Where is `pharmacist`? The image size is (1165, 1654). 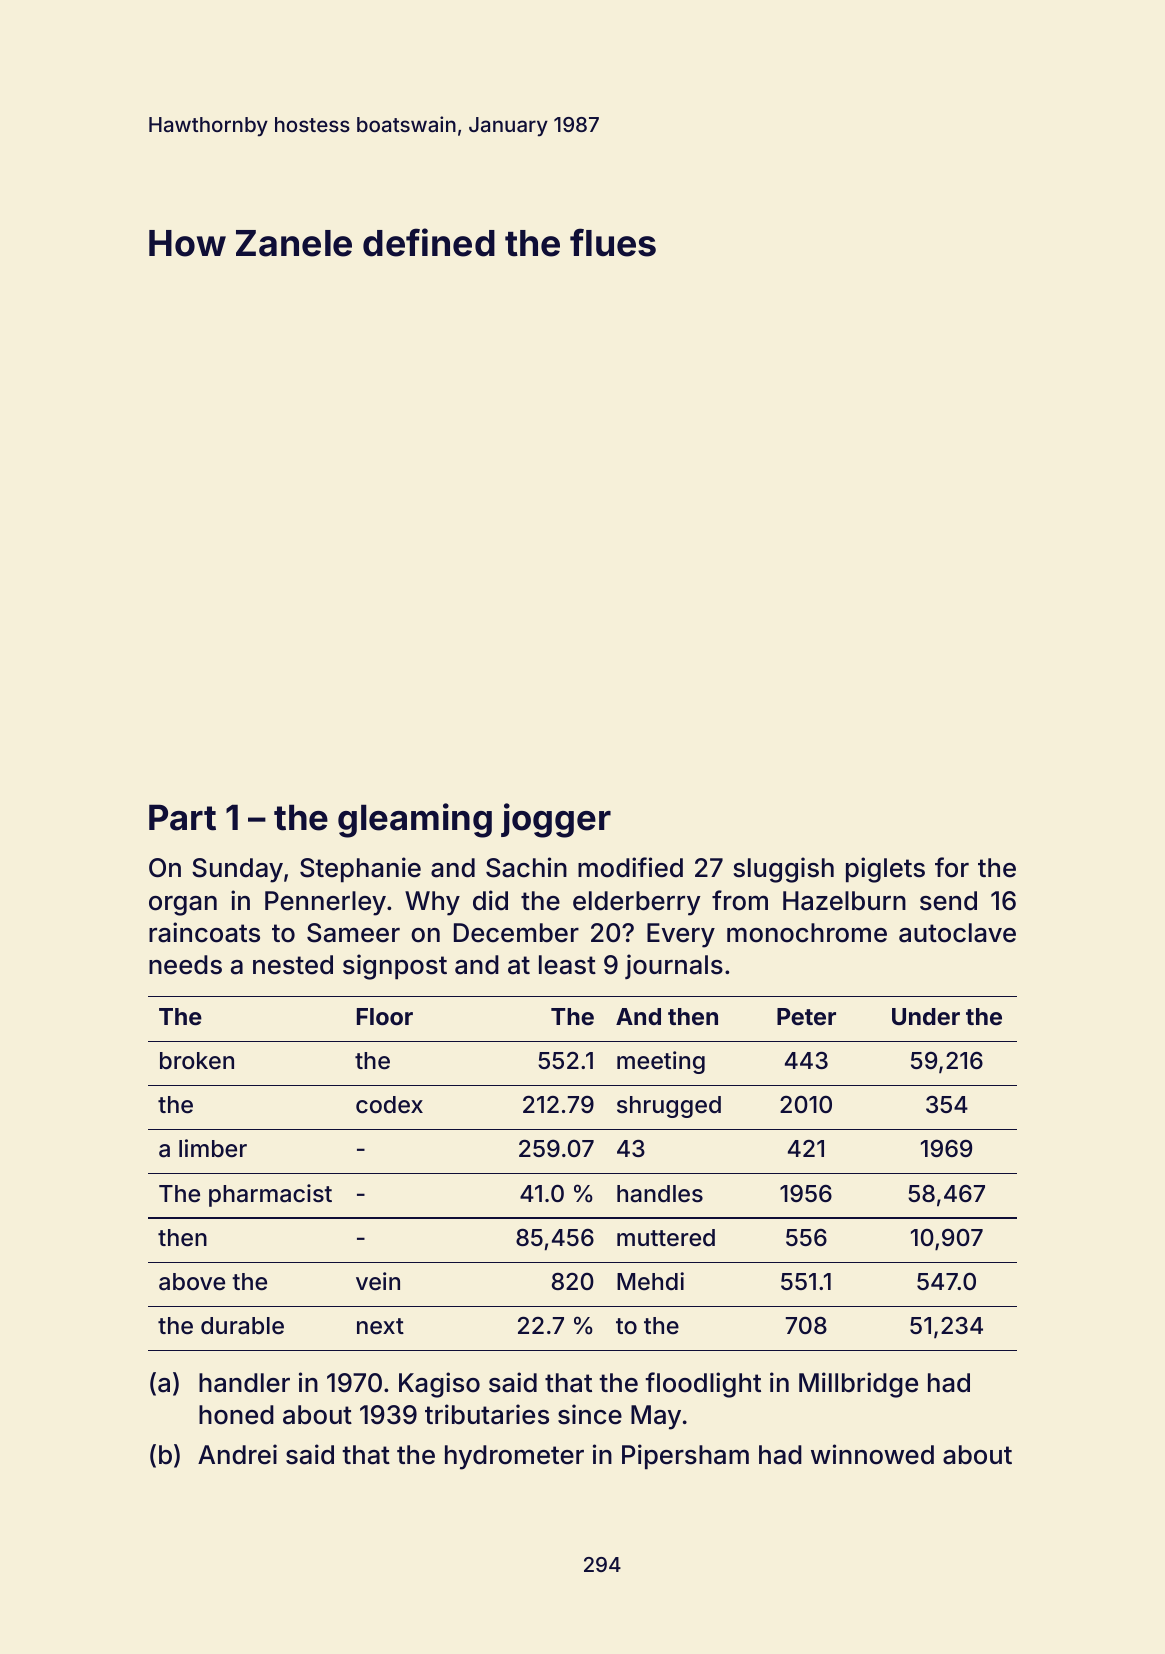
pharmacist is located at coordinates (270, 1195).
